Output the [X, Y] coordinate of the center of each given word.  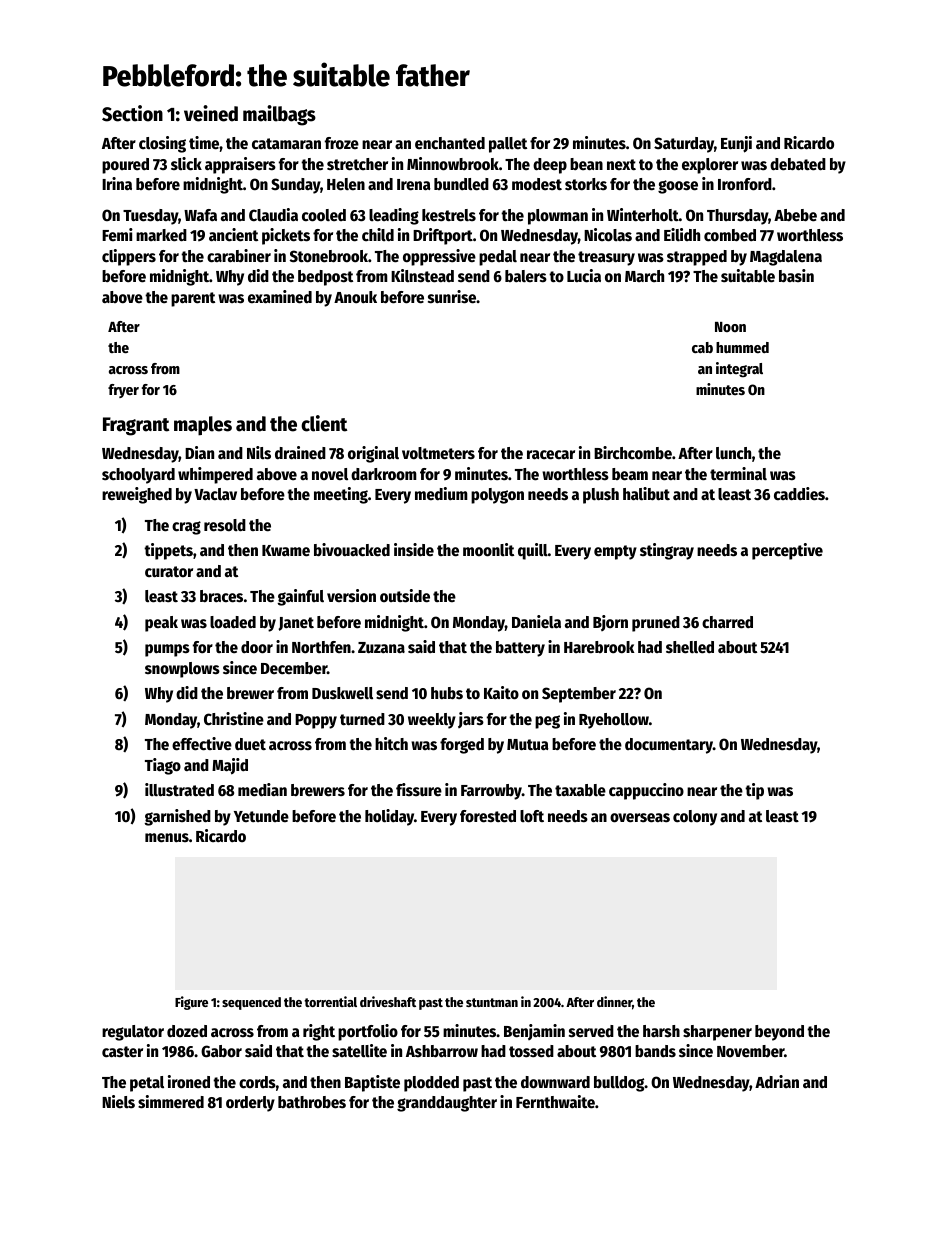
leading [394, 216]
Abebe [795, 215]
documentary [669, 746]
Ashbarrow [442, 1051]
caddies [799, 494]
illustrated [179, 790]
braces [221, 596]
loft [532, 816]
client [324, 423]
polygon [497, 496]
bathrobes [312, 1102]
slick [186, 164]
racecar [551, 455]
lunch [733, 453]
